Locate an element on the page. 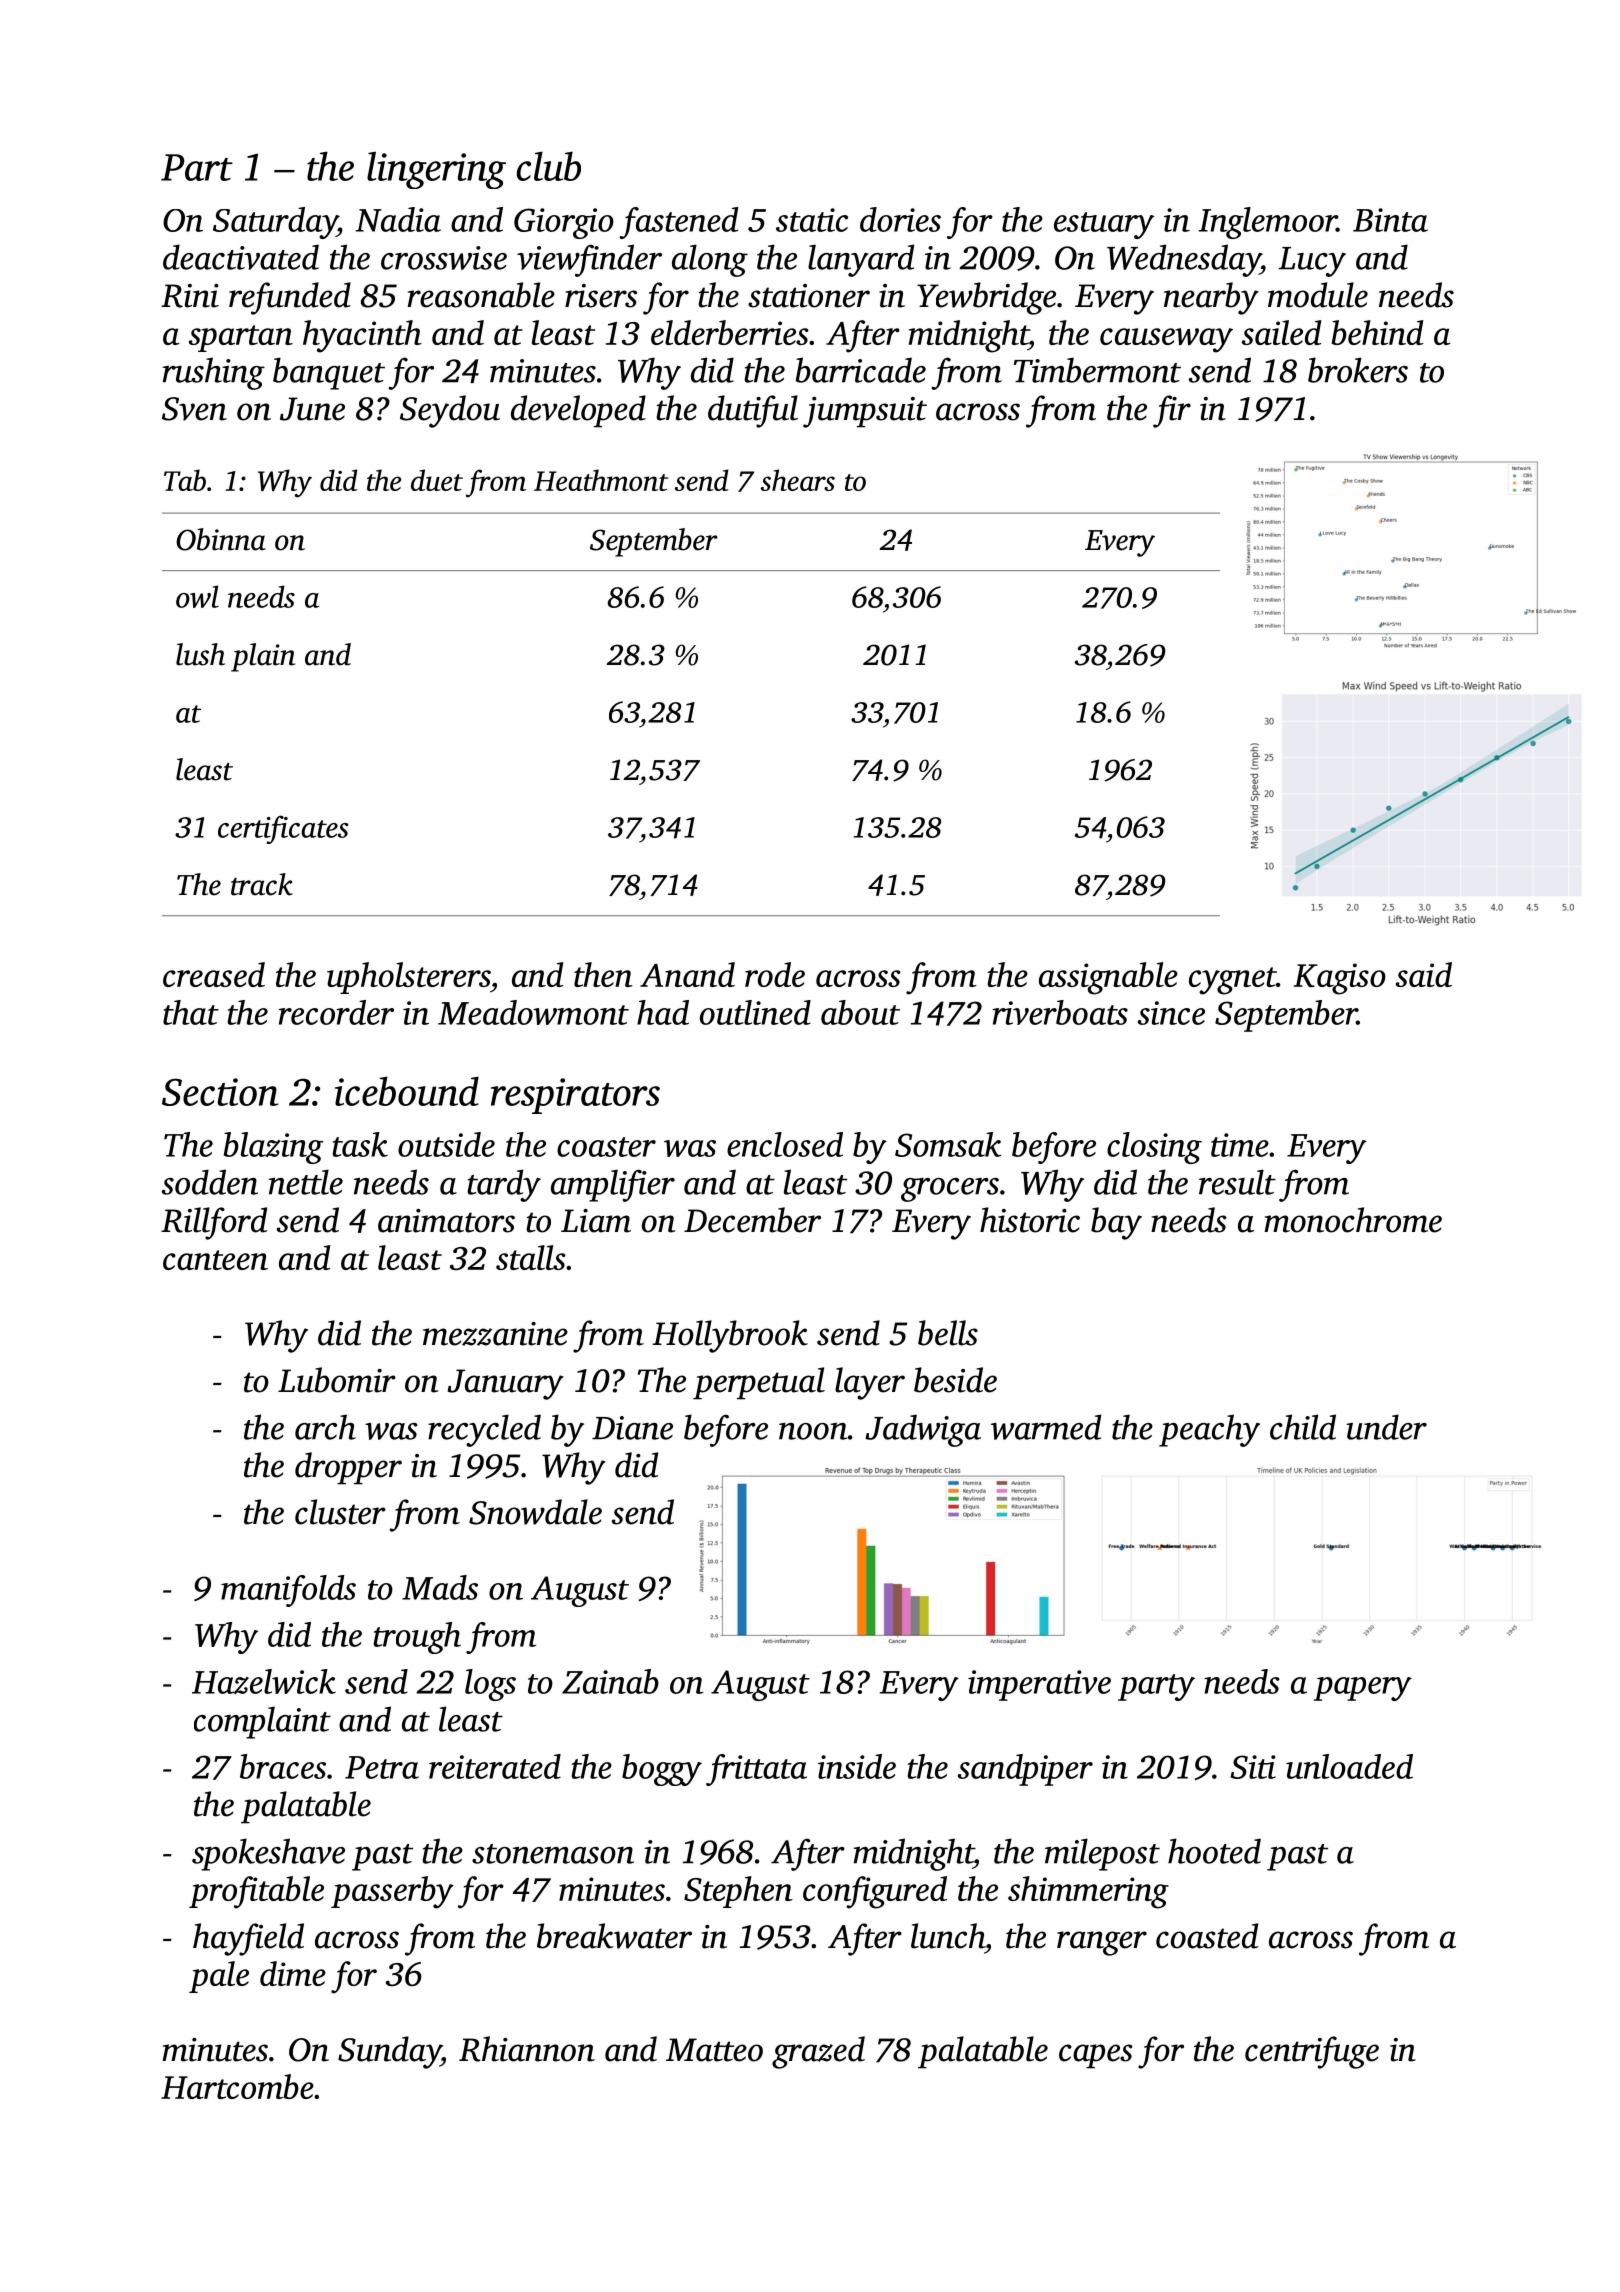 The height and width of the page is (2292, 1620). centrifuge is located at coordinates (1312, 2052).
